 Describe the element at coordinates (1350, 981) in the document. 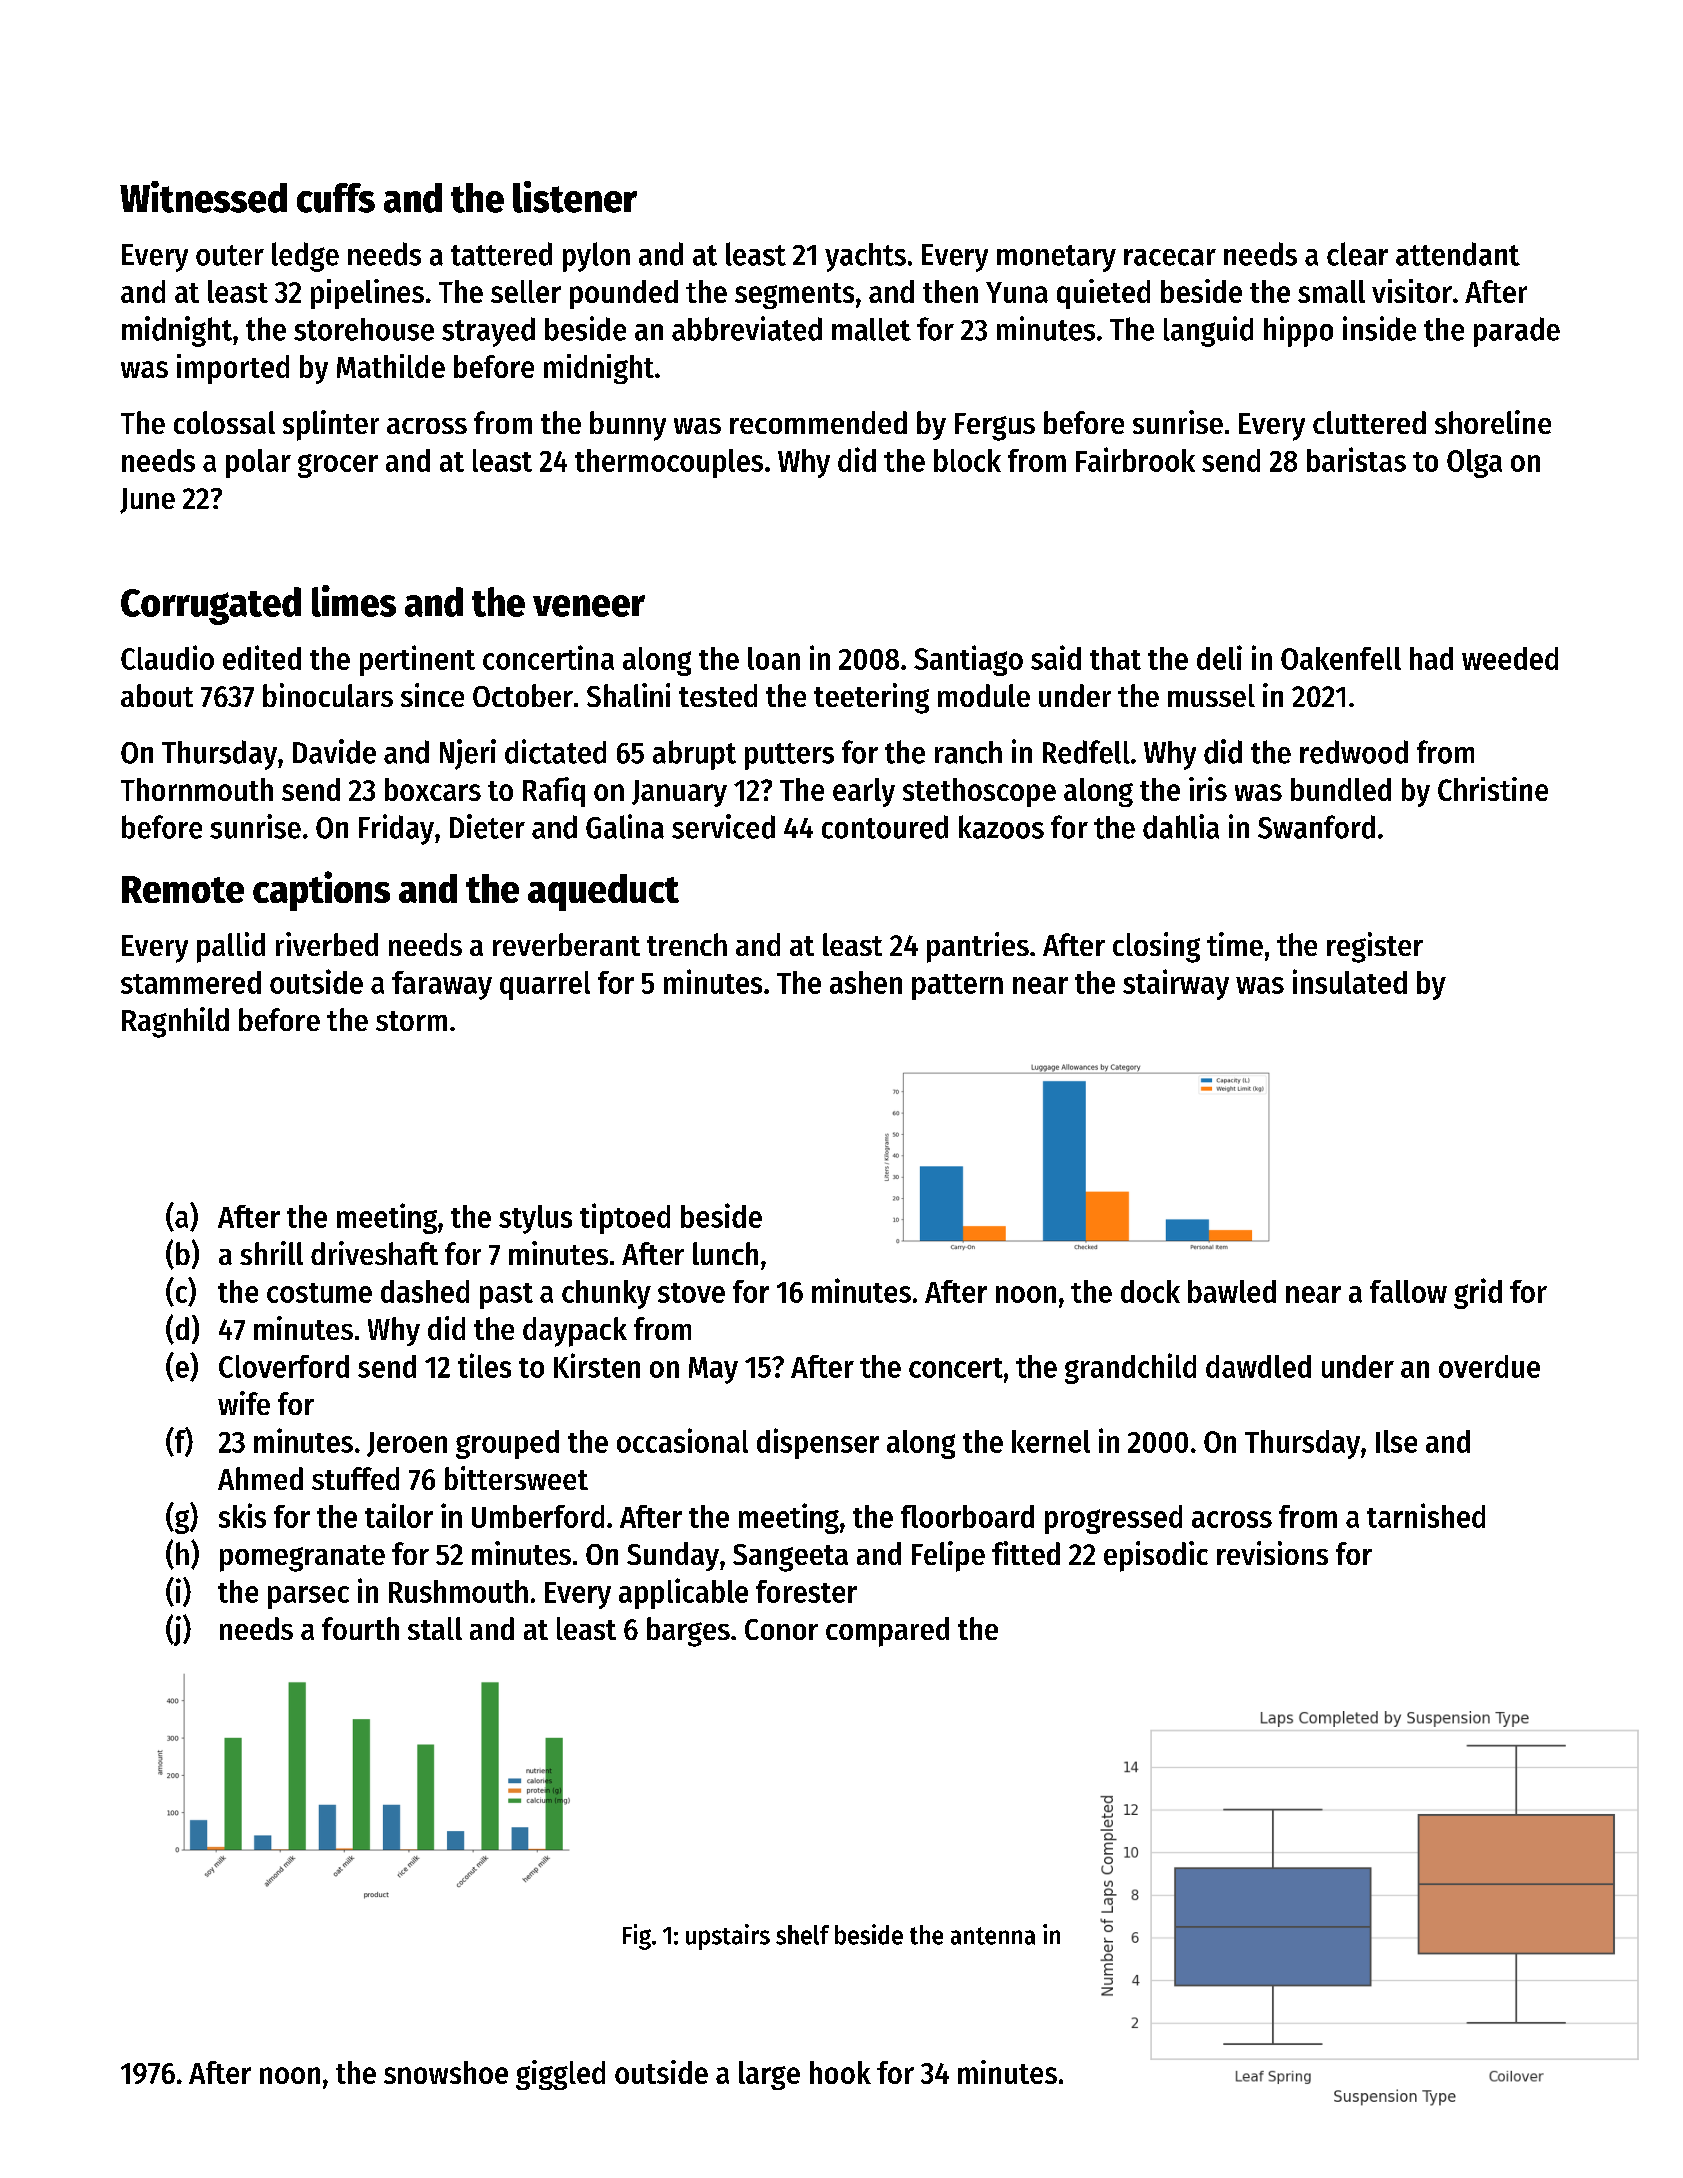

I see `insulated` at that location.
